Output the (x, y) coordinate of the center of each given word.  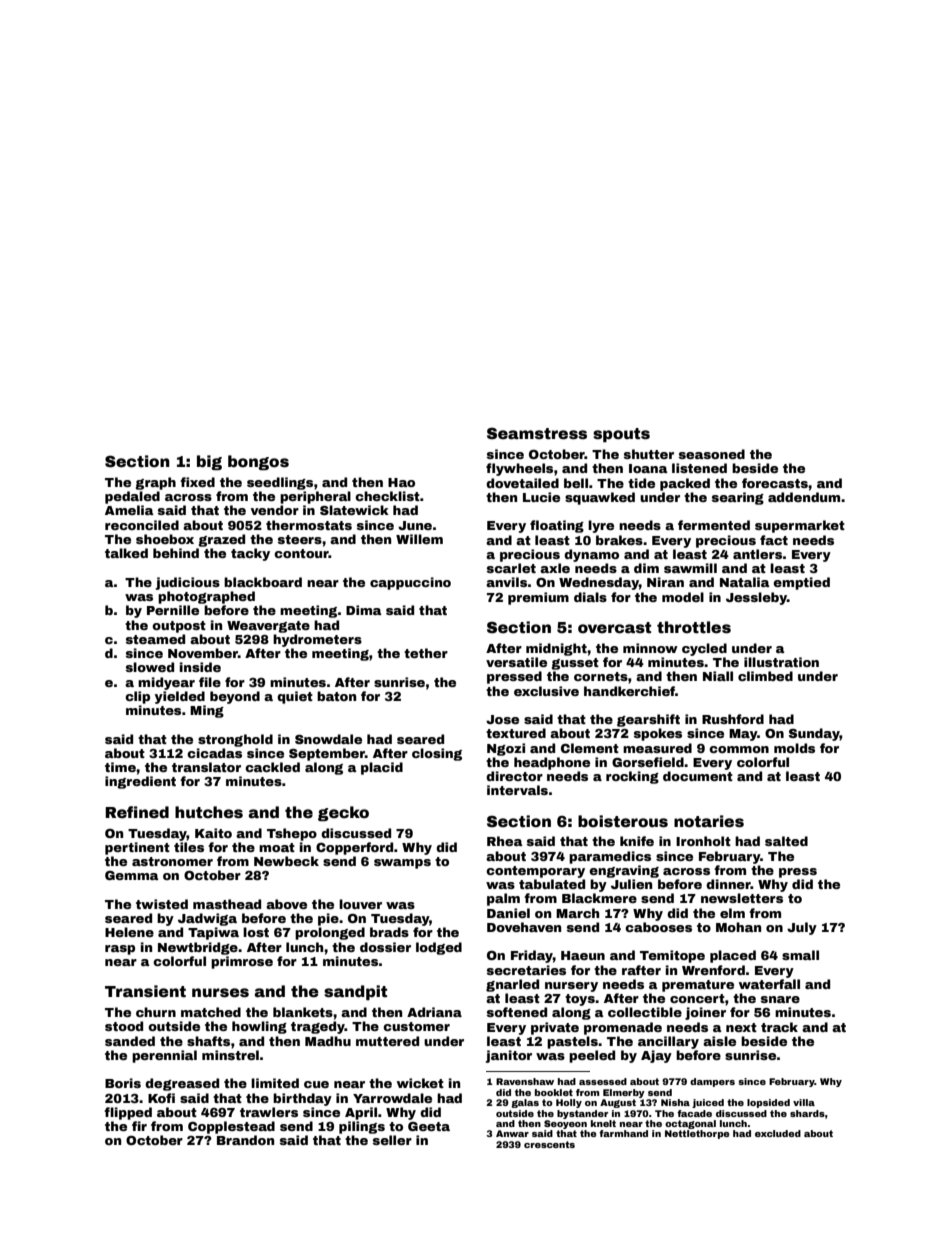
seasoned (712, 454)
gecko (343, 813)
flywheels (519, 469)
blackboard (263, 582)
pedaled (132, 497)
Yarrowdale (392, 1098)
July (802, 928)
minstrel (230, 1055)
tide (641, 483)
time (120, 767)
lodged (439, 948)
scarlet (511, 568)
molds (794, 748)
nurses (220, 993)
